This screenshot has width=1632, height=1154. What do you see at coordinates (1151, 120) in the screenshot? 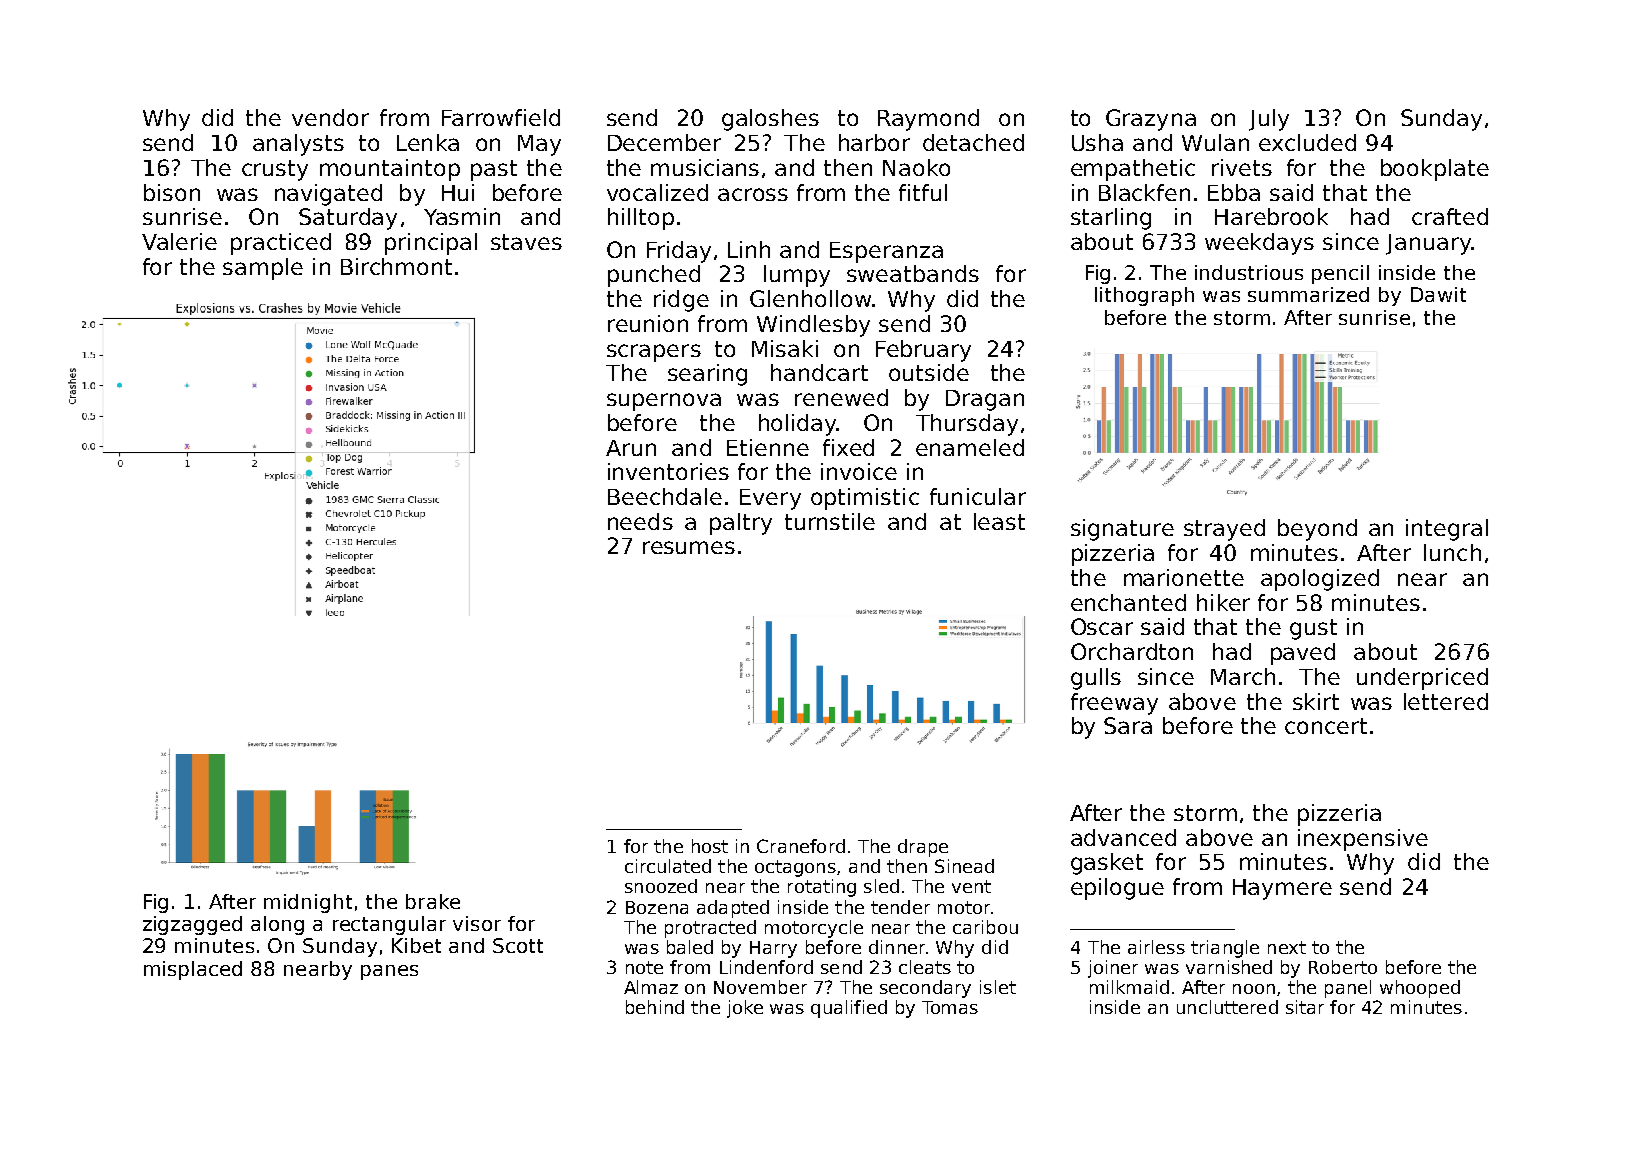
I see `Grazyna` at bounding box center [1151, 120].
